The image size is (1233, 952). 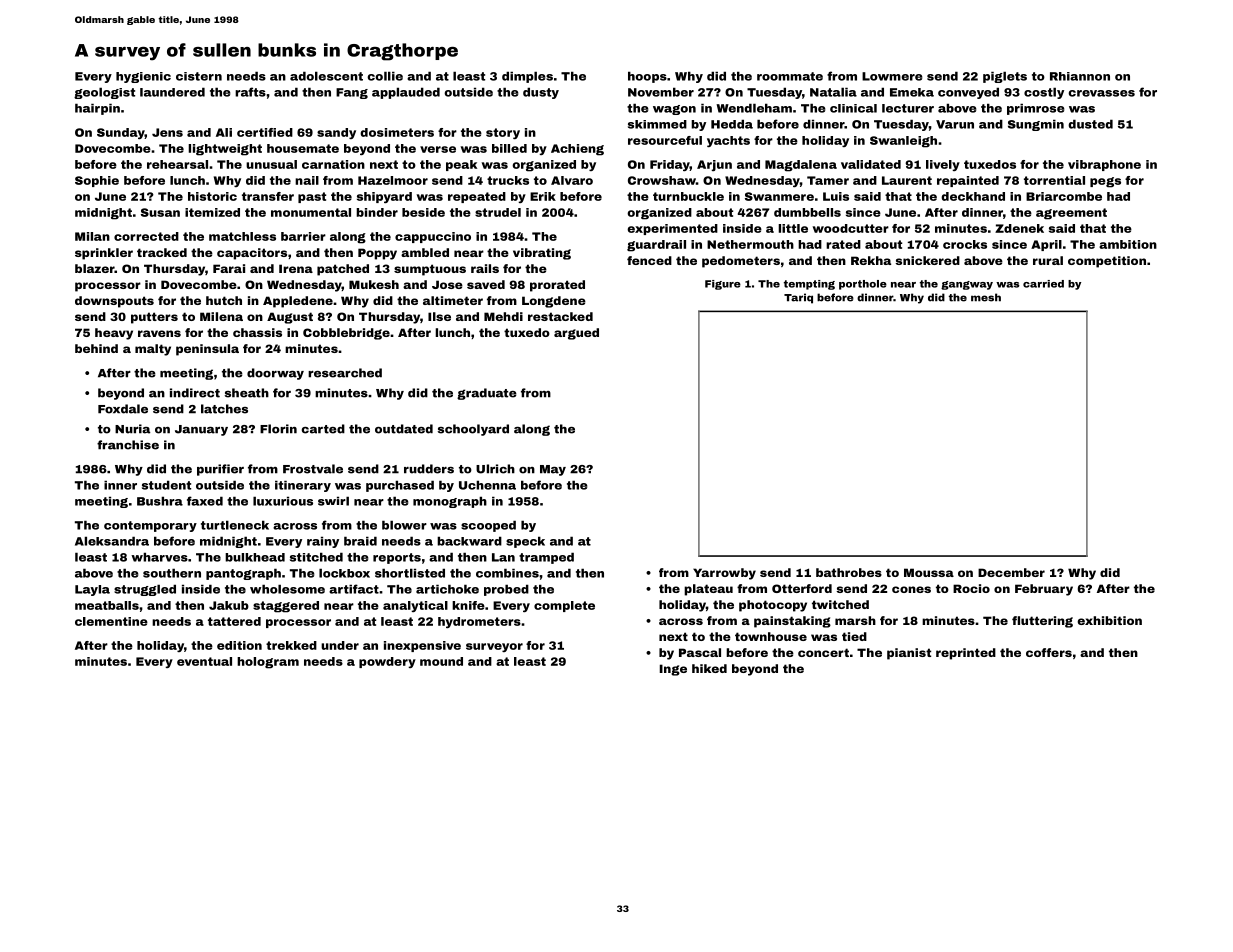 What do you see at coordinates (754, 108) in the screenshot?
I see `Wendleham` at bounding box center [754, 108].
